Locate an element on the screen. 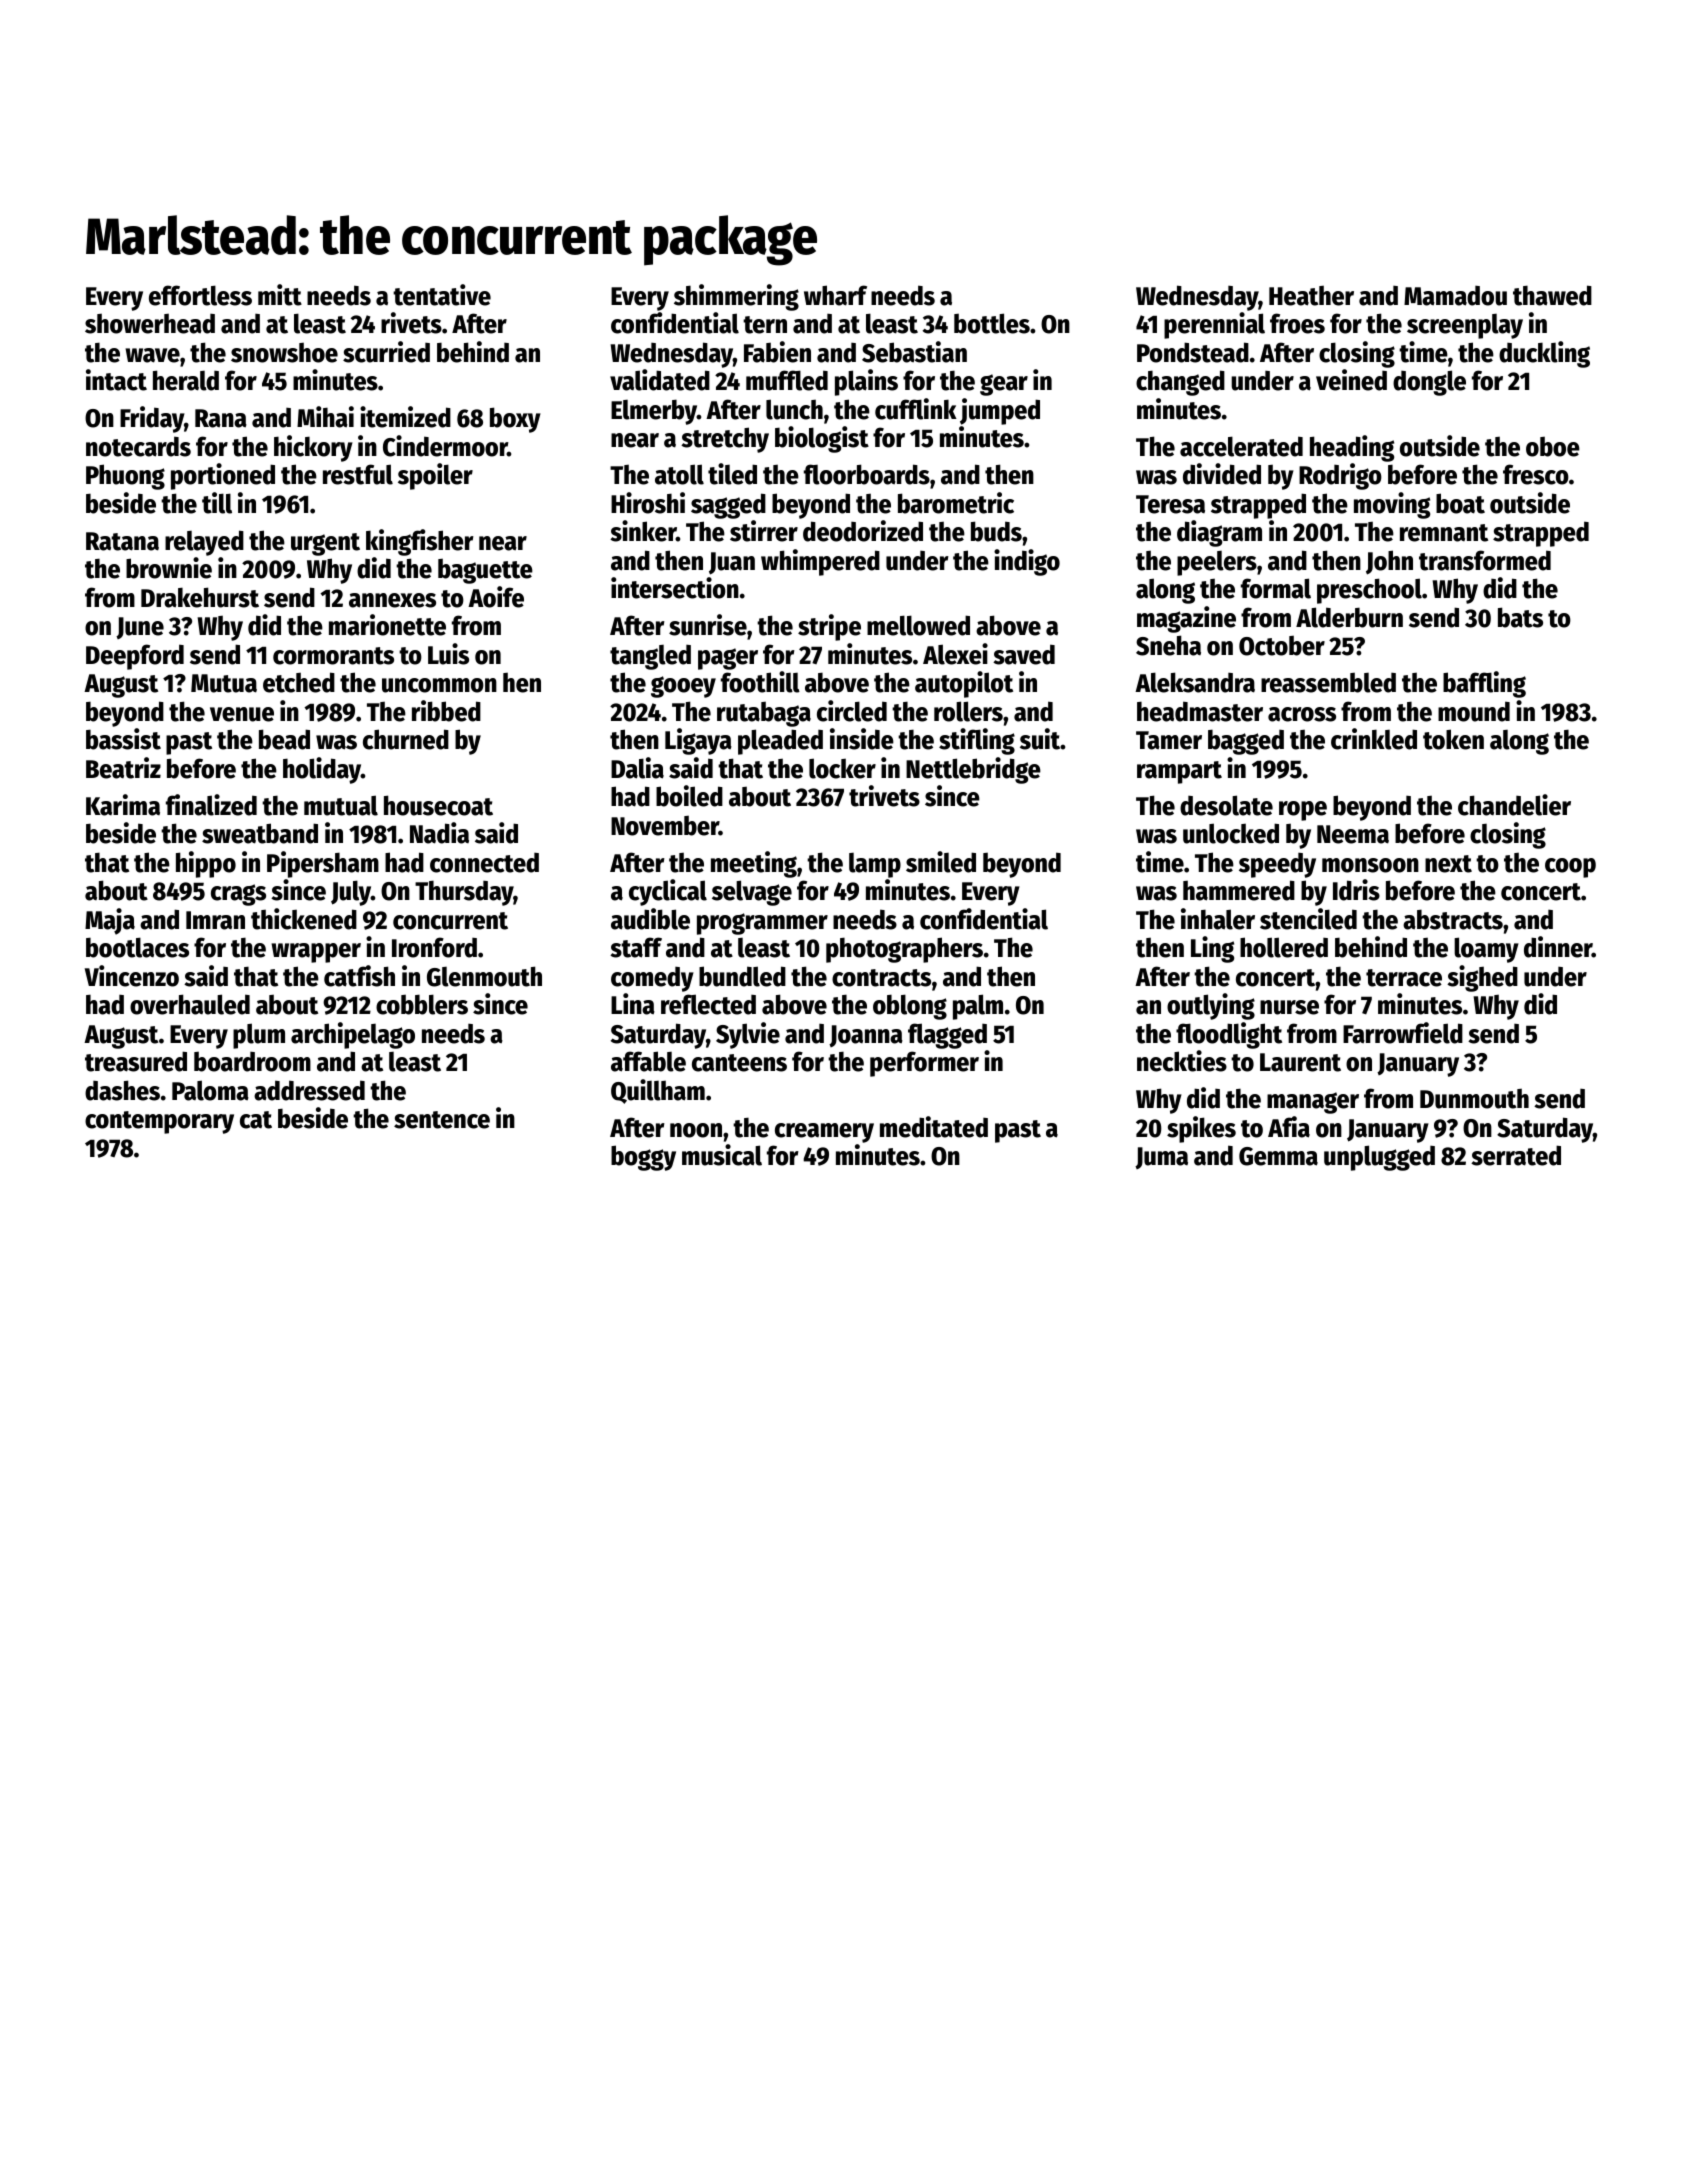 This screenshot has height=2178, width=1683. indigo is located at coordinates (1027, 562).
